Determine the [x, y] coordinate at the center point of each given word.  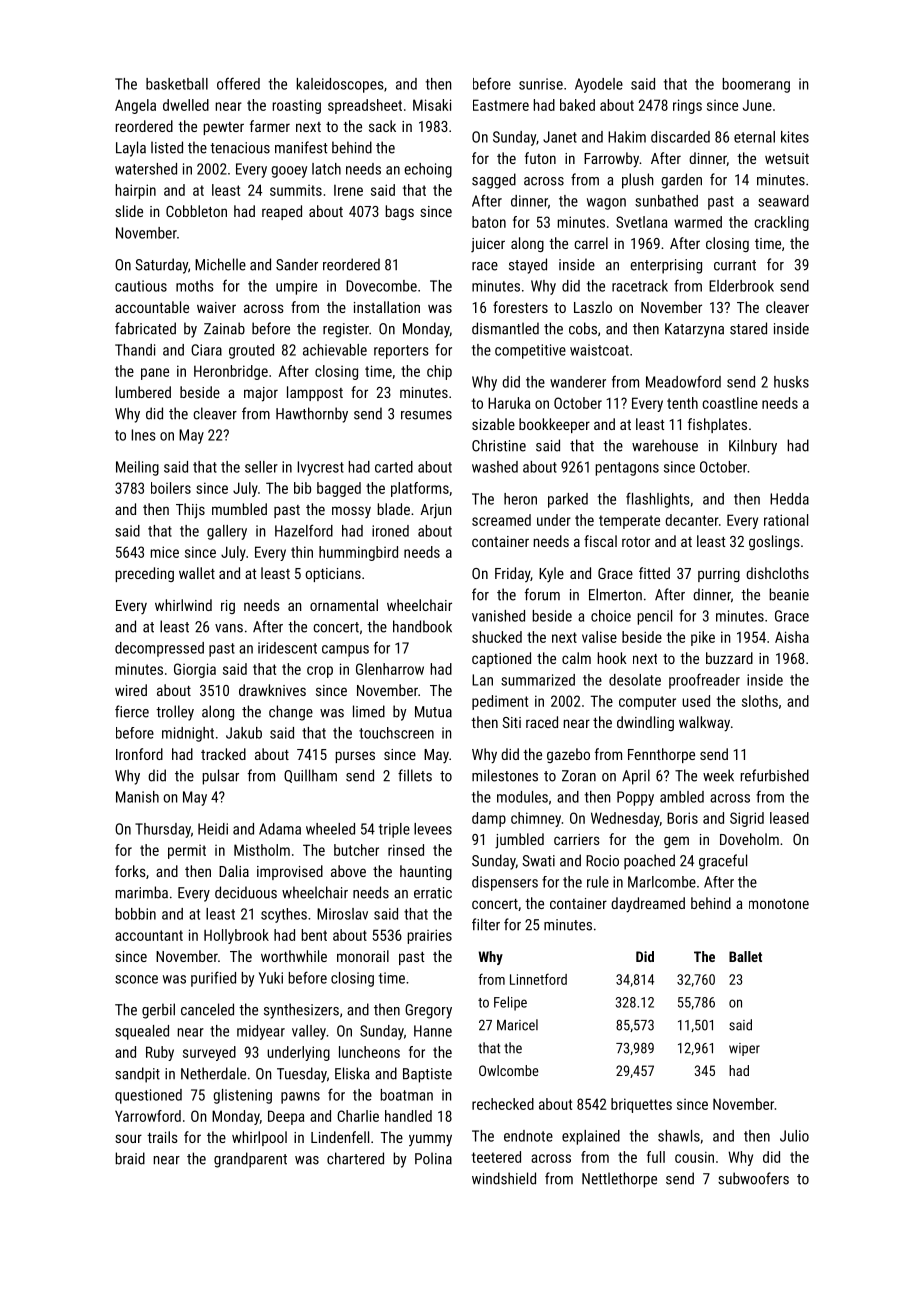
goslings [774, 542]
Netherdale [213, 1073]
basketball [177, 84]
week [718, 775]
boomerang [756, 85]
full [656, 1157]
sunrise [541, 84]
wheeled [330, 829]
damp [489, 819]
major [261, 394]
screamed [501, 520]
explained [591, 1137]
